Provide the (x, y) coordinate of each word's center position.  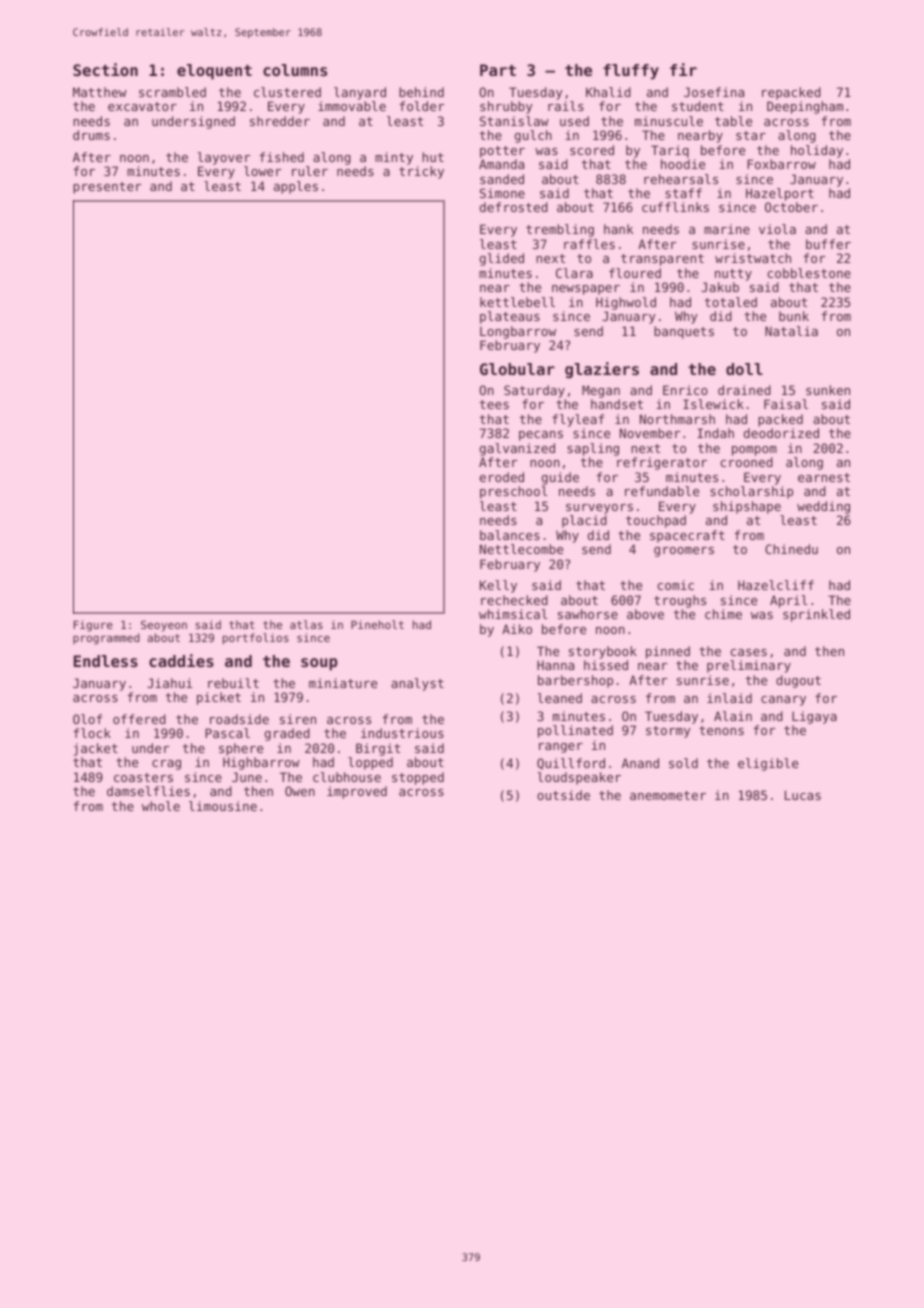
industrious (402, 733)
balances (510, 535)
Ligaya (814, 717)
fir (683, 69)
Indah (716, 433)
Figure (93, 626)
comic (675, 585)
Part (498, 70)
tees (494, 404)
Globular (517, 369)
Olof (87, 719)
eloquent (214, 72)
